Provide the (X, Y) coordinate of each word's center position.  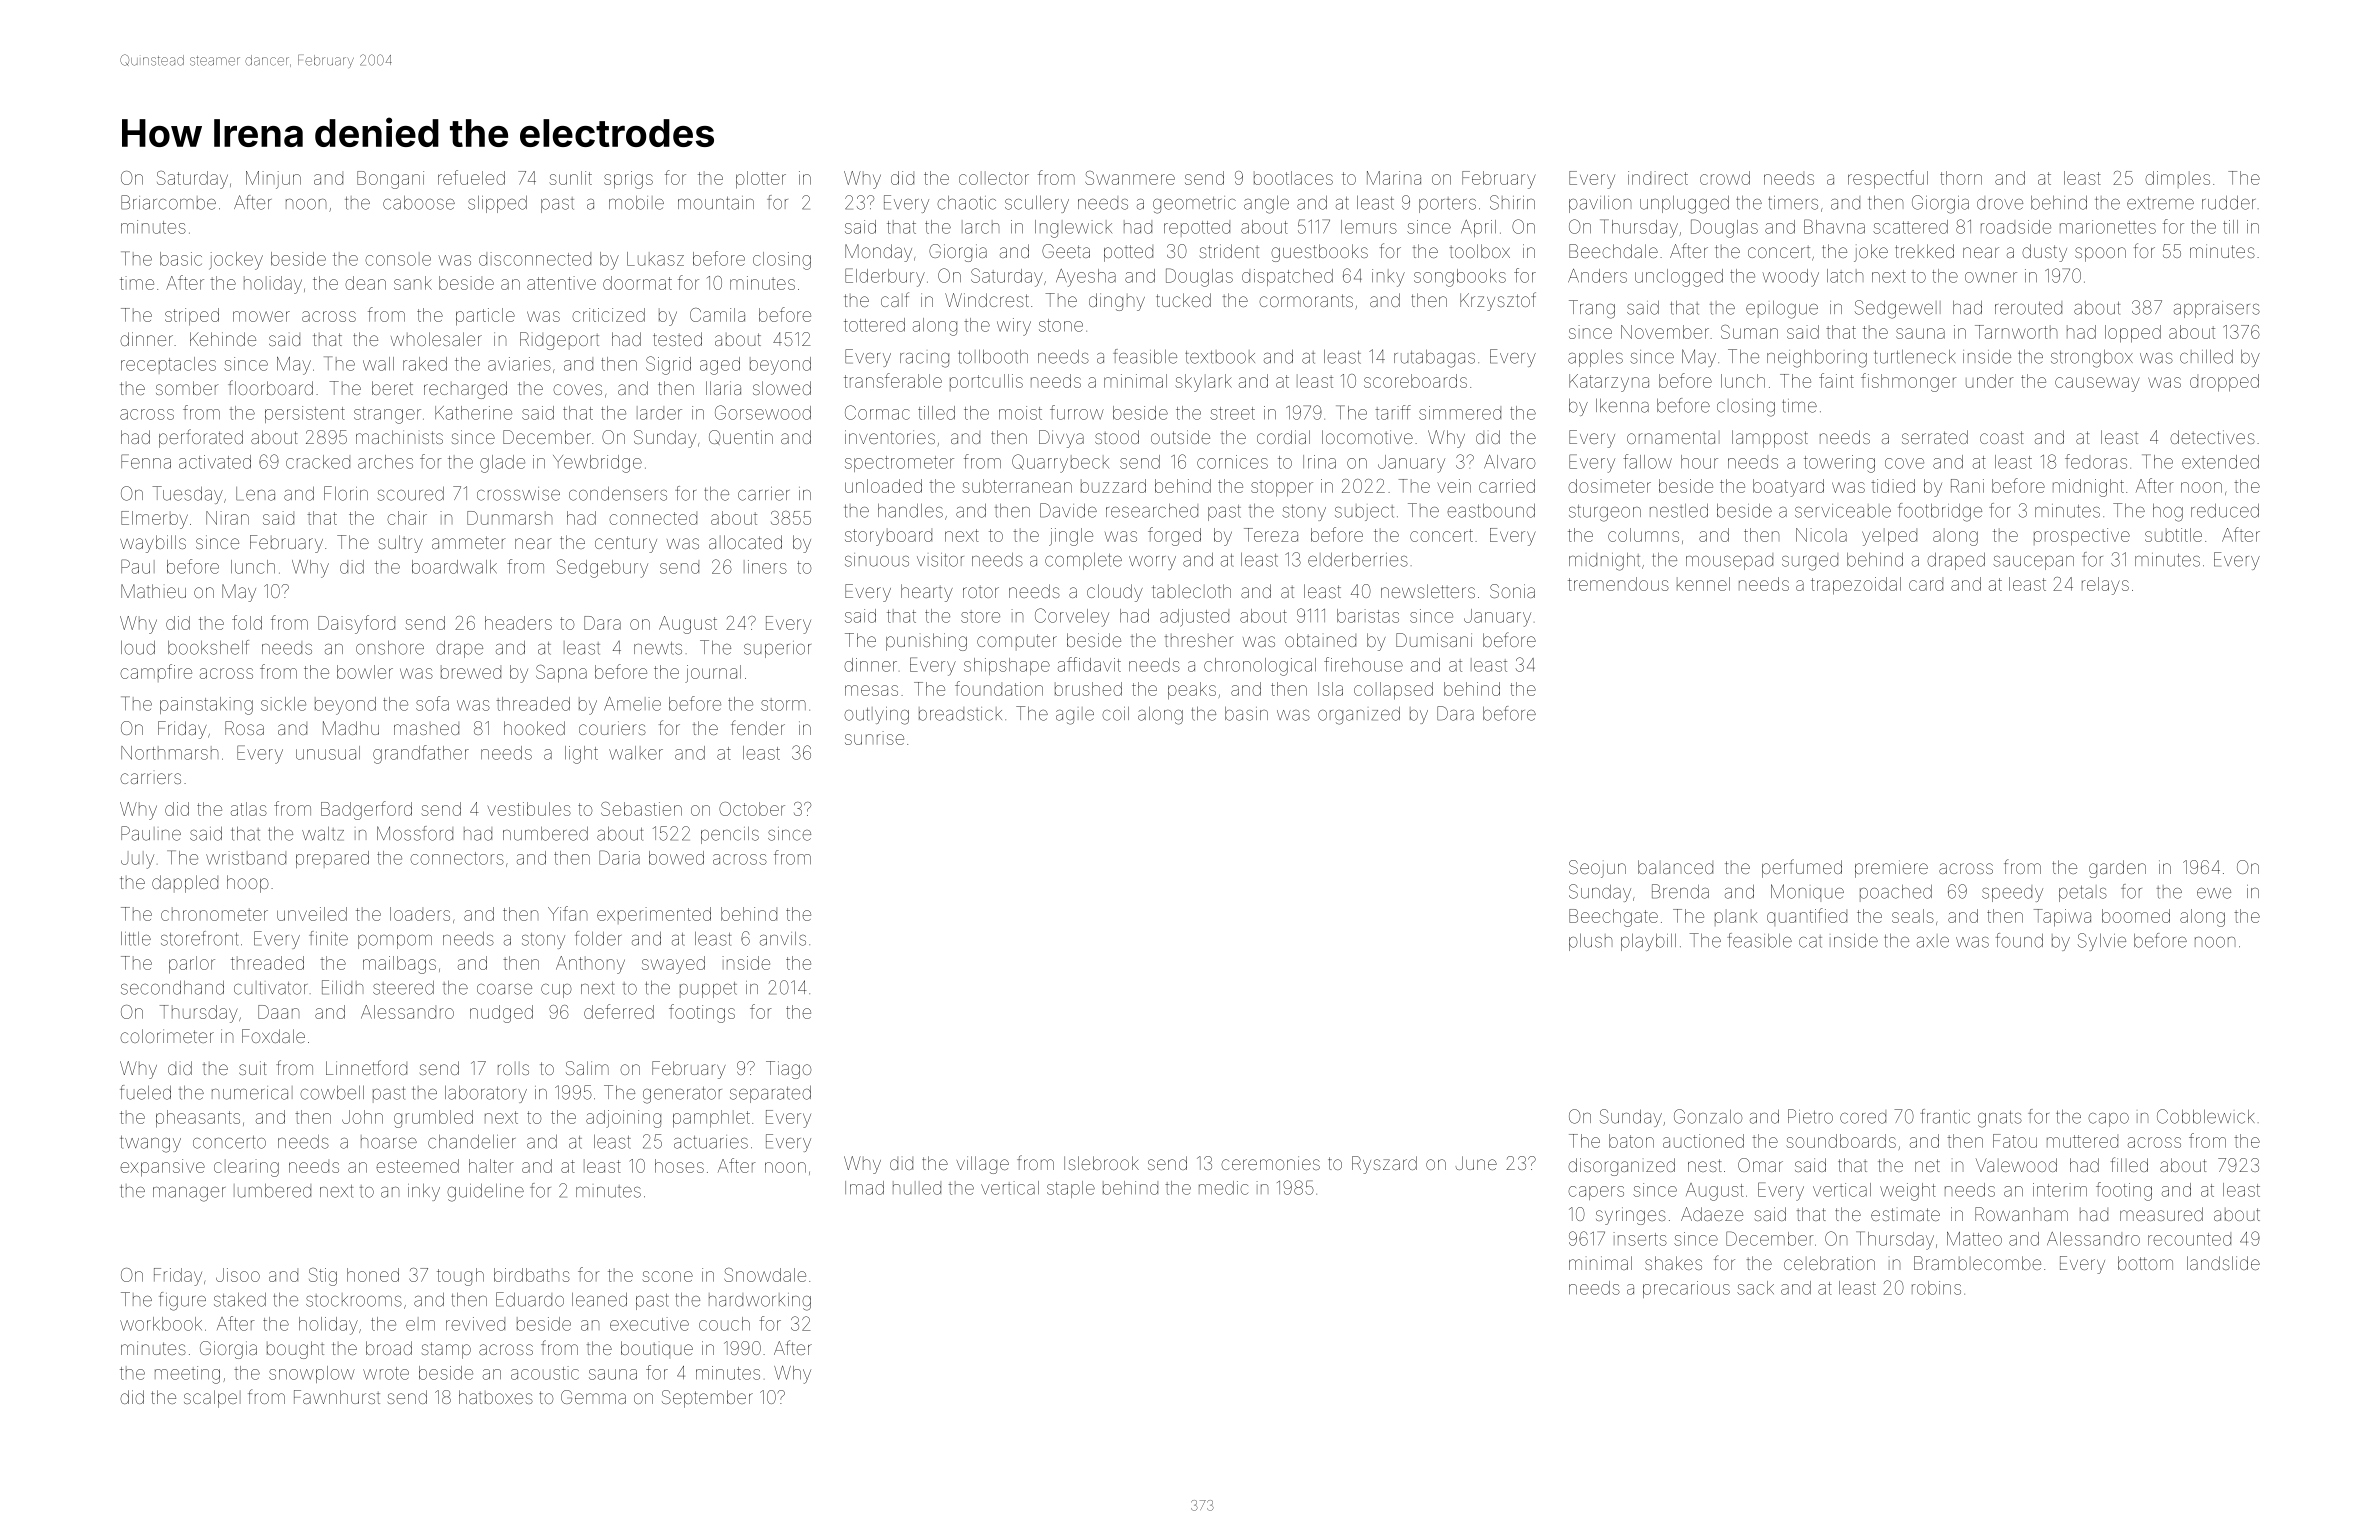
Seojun (1597, 869)
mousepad (1729, 561)
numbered (545, 834)
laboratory (486, 1094)
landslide (2223, 1263)
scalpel (212, 1399)
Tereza (1271, 535)
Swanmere (1130, 178)
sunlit (570, 178)
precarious (1686, 1289)
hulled (917, 1188)
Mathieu (153, 591)
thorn (1961, 178)
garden (2117, 869)
